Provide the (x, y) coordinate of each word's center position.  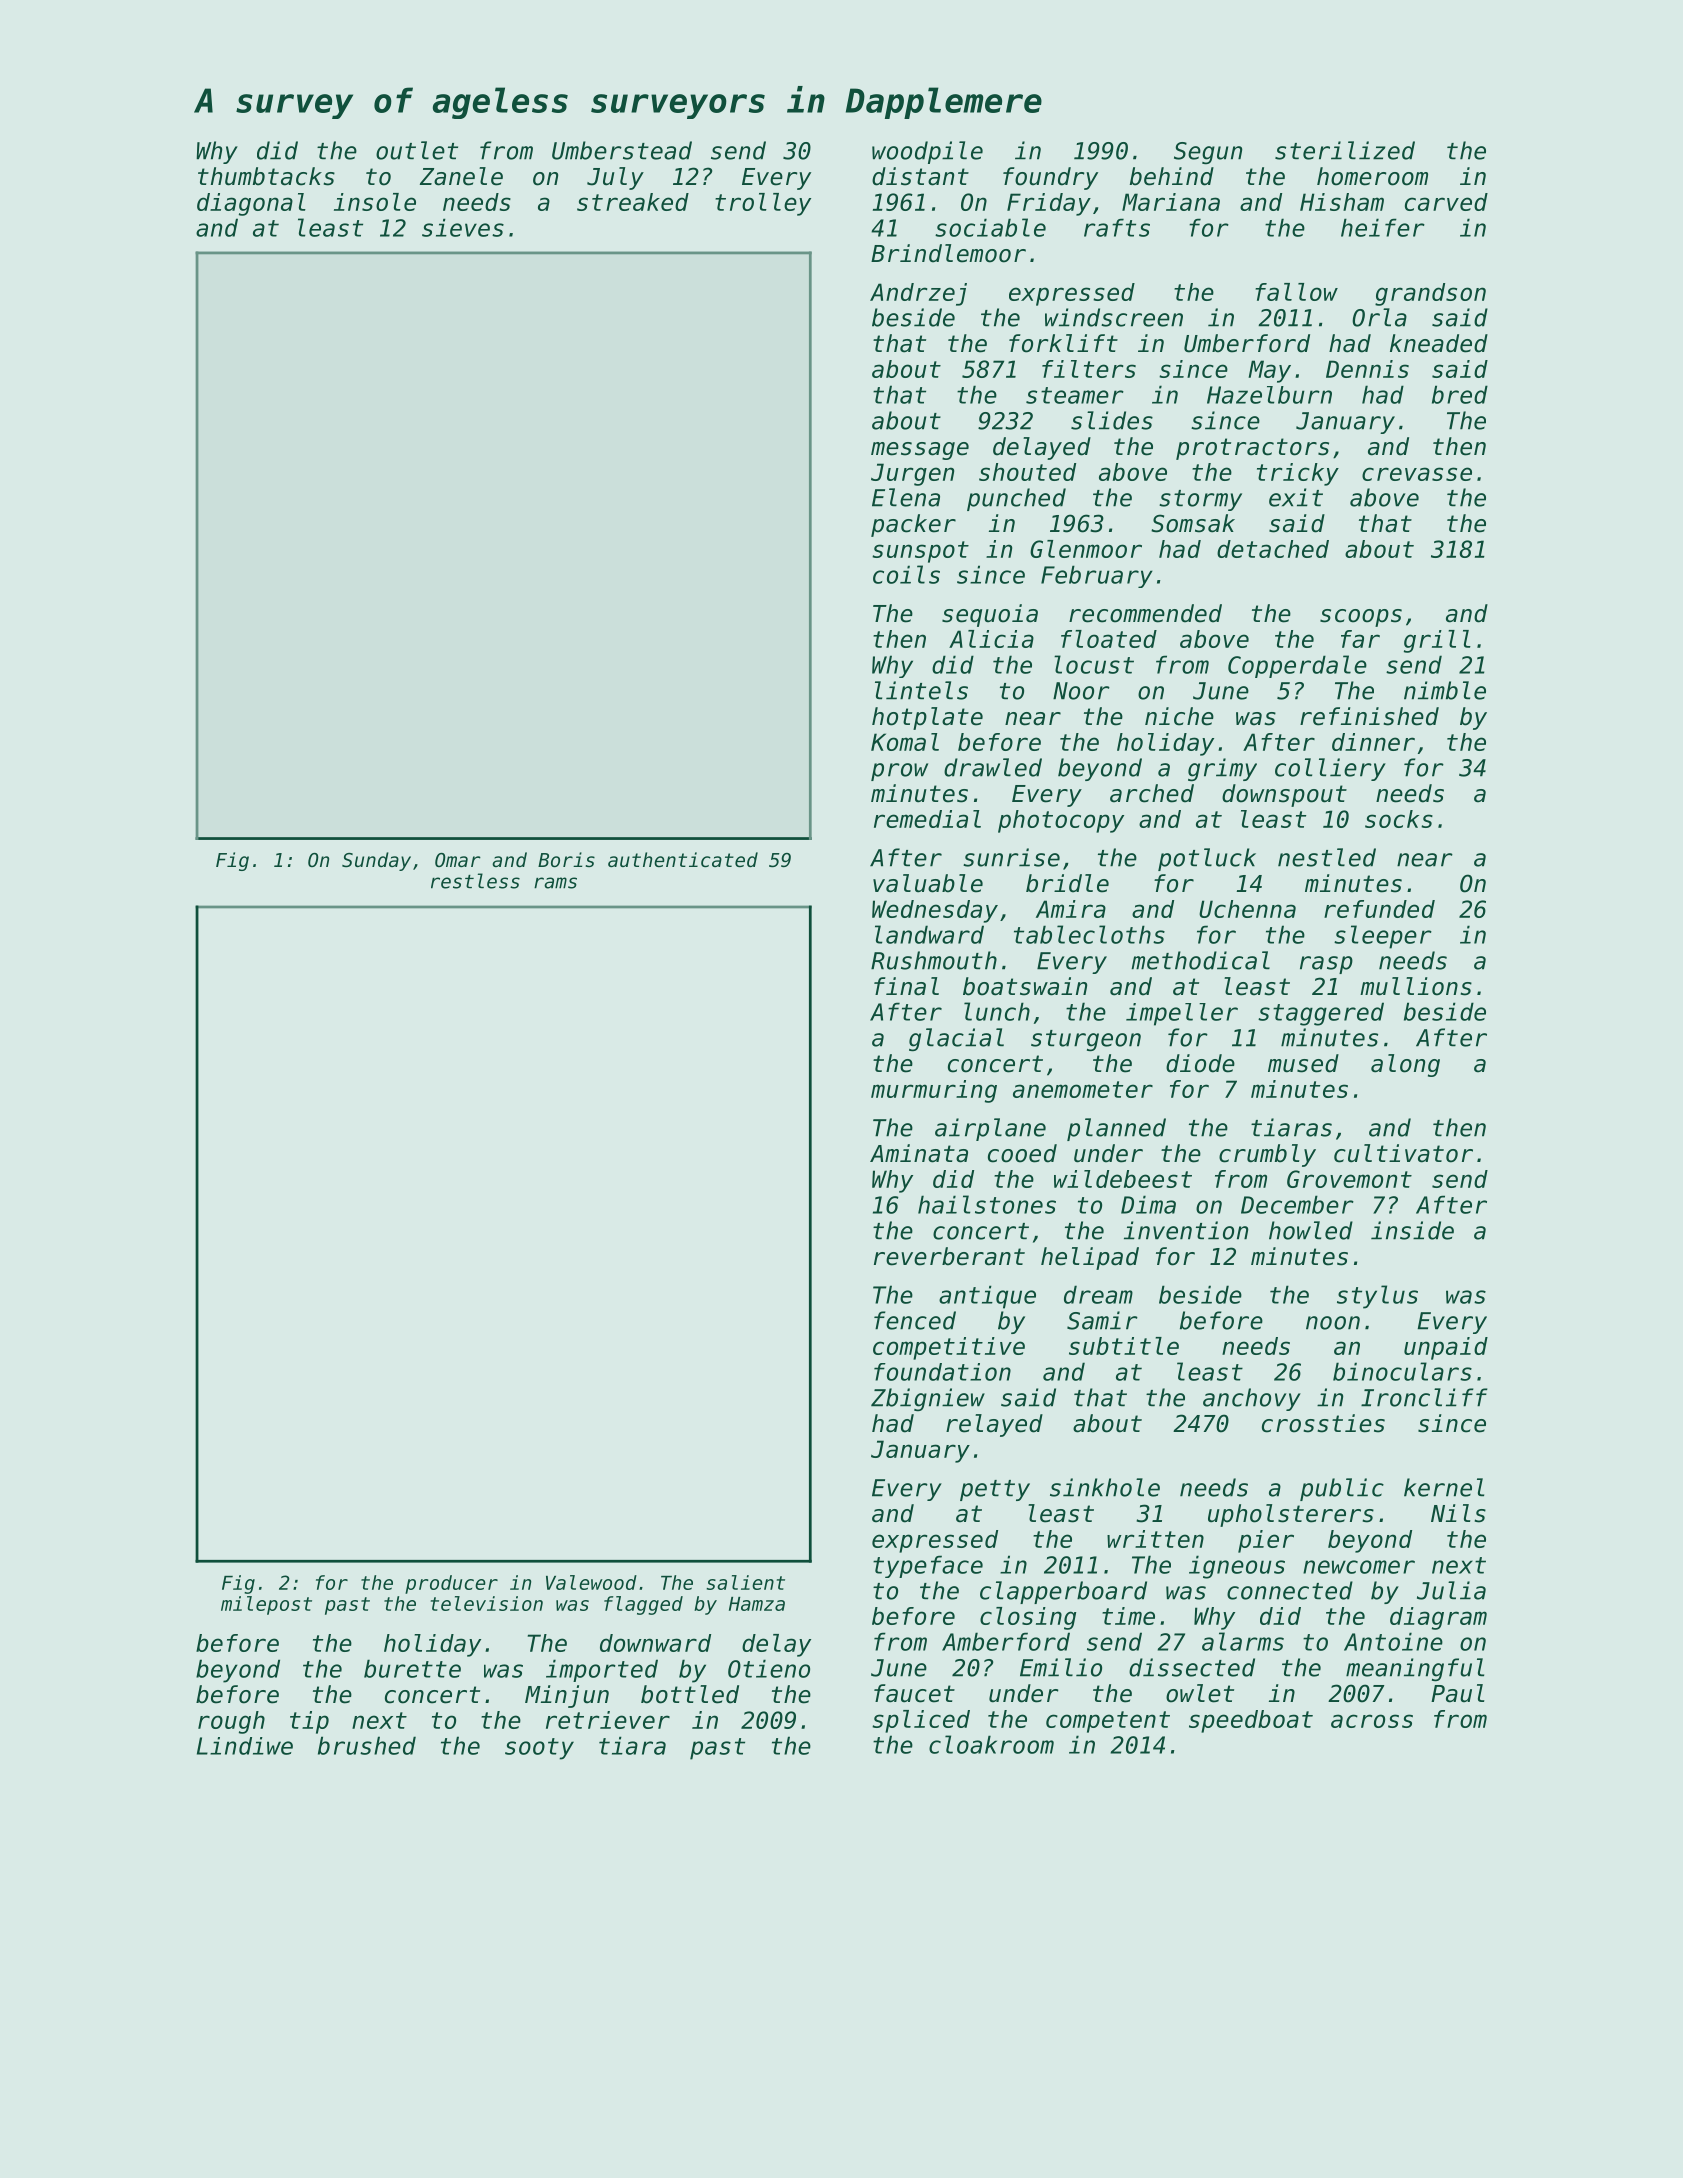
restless (475, 881)
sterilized (1345, 150)
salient (745, 1582)
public (1342, 1489)
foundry (1050, 178)
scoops (1361, 618)
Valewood (591, 1582)
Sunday (376, 861)
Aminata (919, 1153)
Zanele (461, 176)
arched (1152, 793)
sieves (463, 227)
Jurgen (912, 474)
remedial (927, 819)
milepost (266, 1605)
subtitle (1124, 1346)
